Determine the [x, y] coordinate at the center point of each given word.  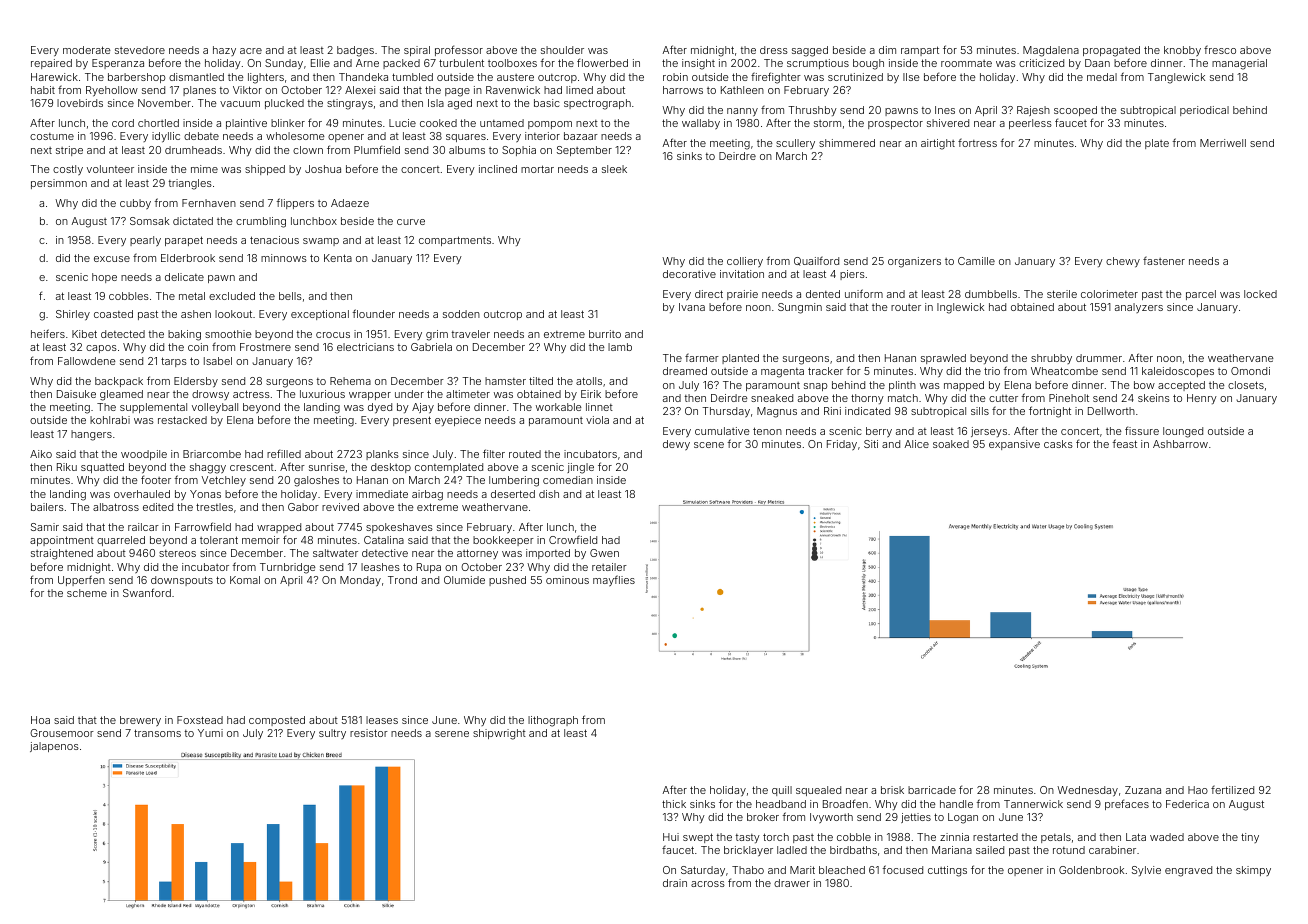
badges [355, 51]
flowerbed [602, 62]
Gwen [604, 553]
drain [675, 883]
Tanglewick [1176, 78]
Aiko [41, 454]
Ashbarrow [1180, 444]
